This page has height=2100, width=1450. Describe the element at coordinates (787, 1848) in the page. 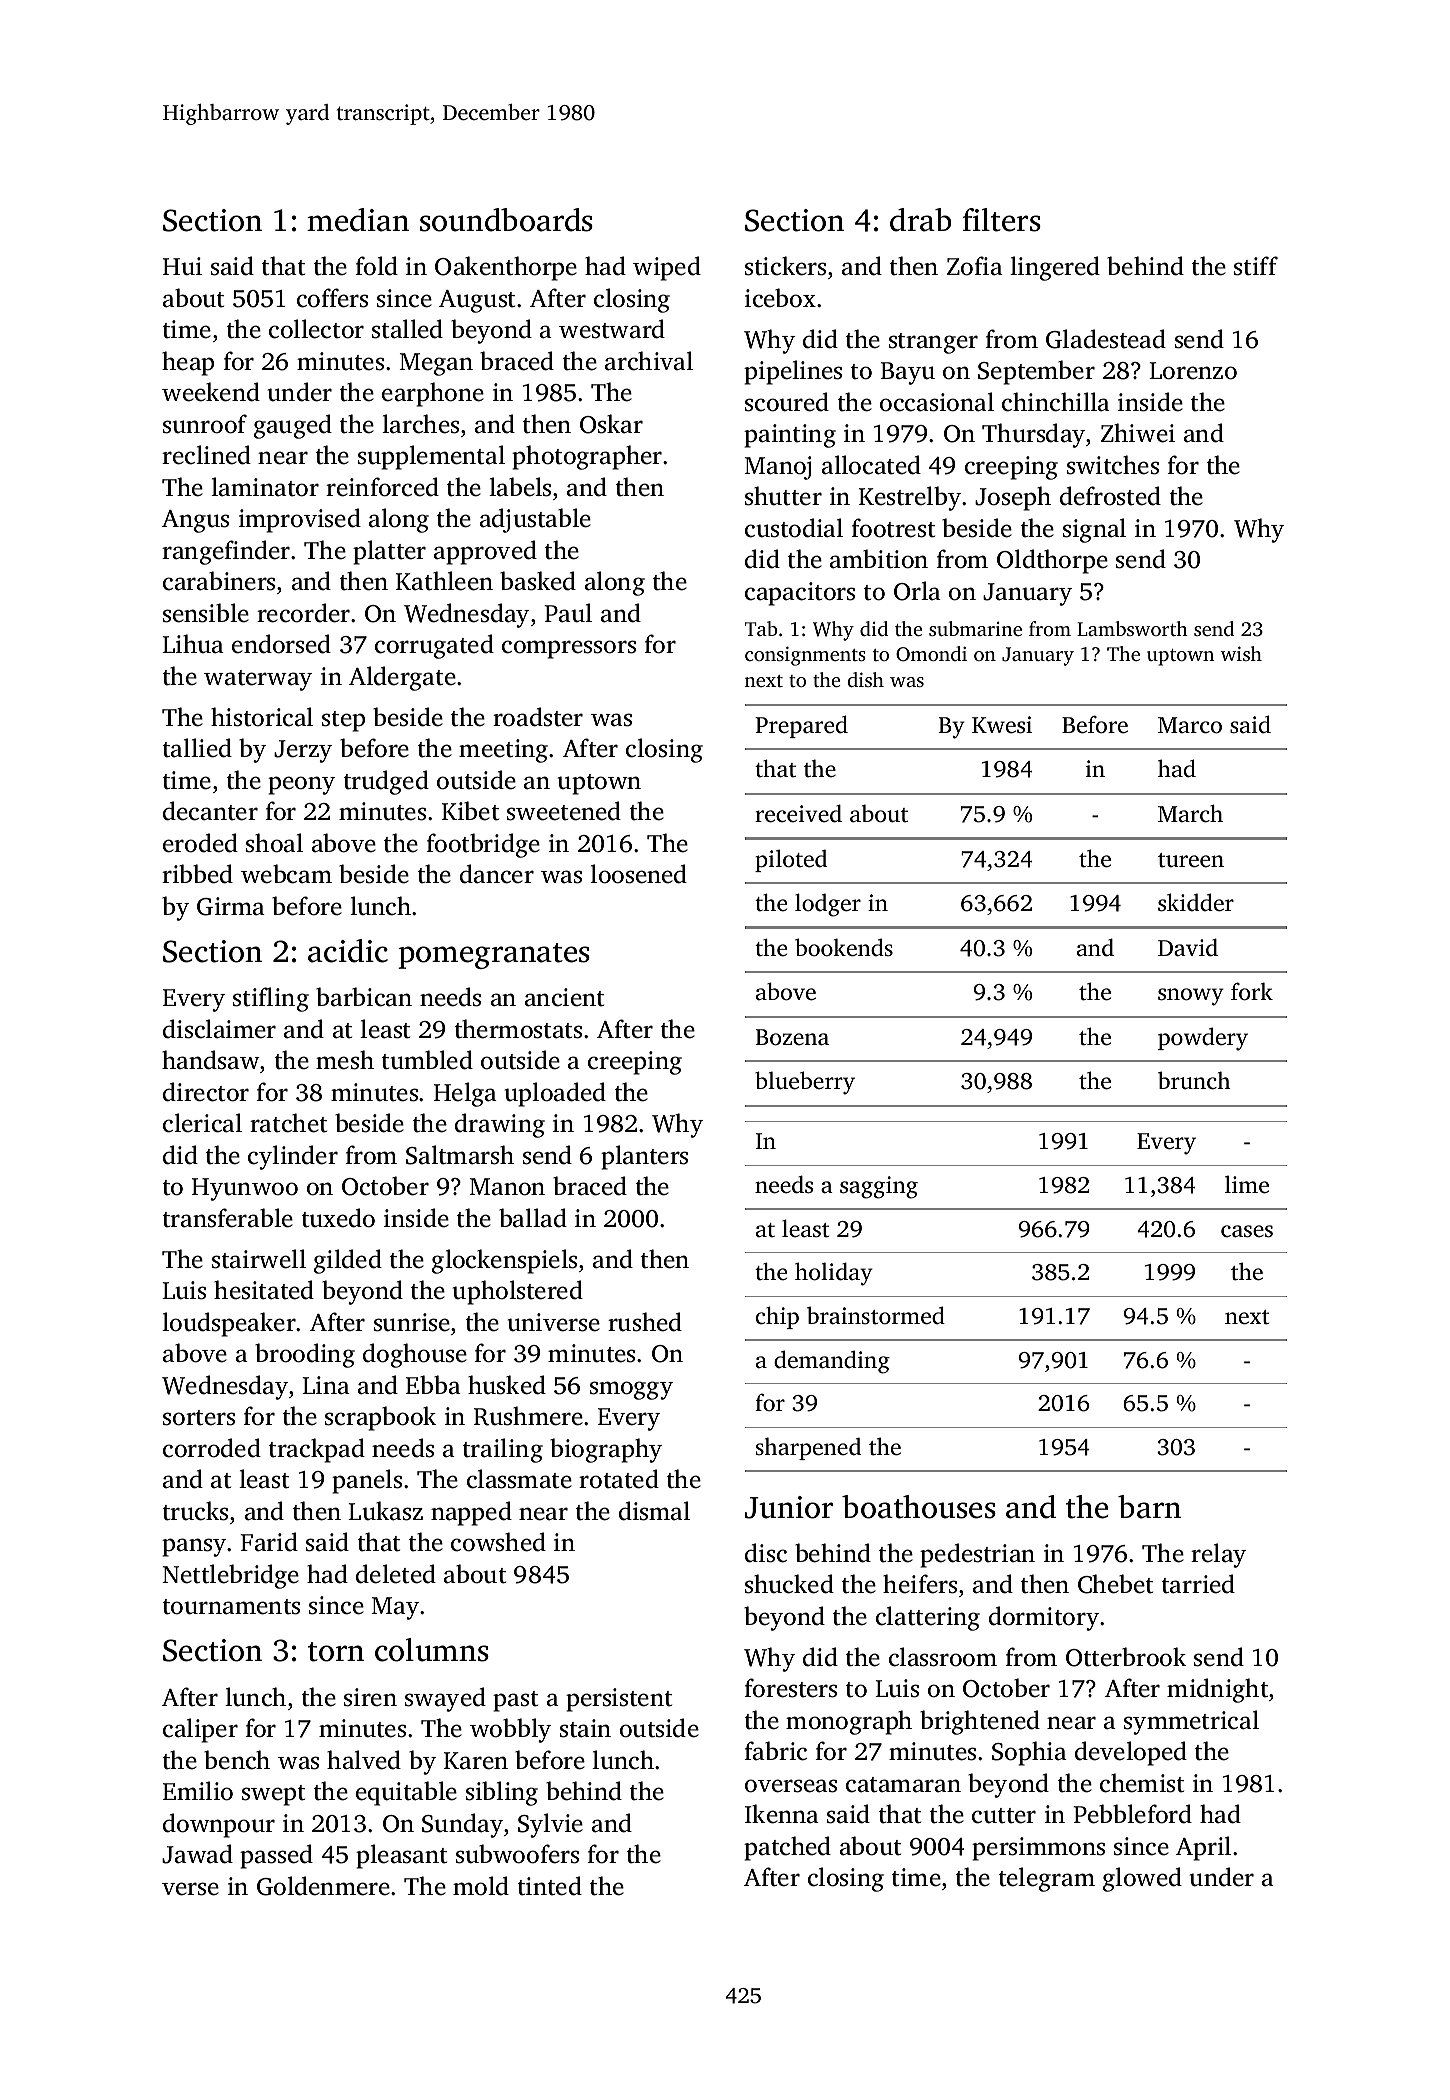

I see `patched` at that location.
